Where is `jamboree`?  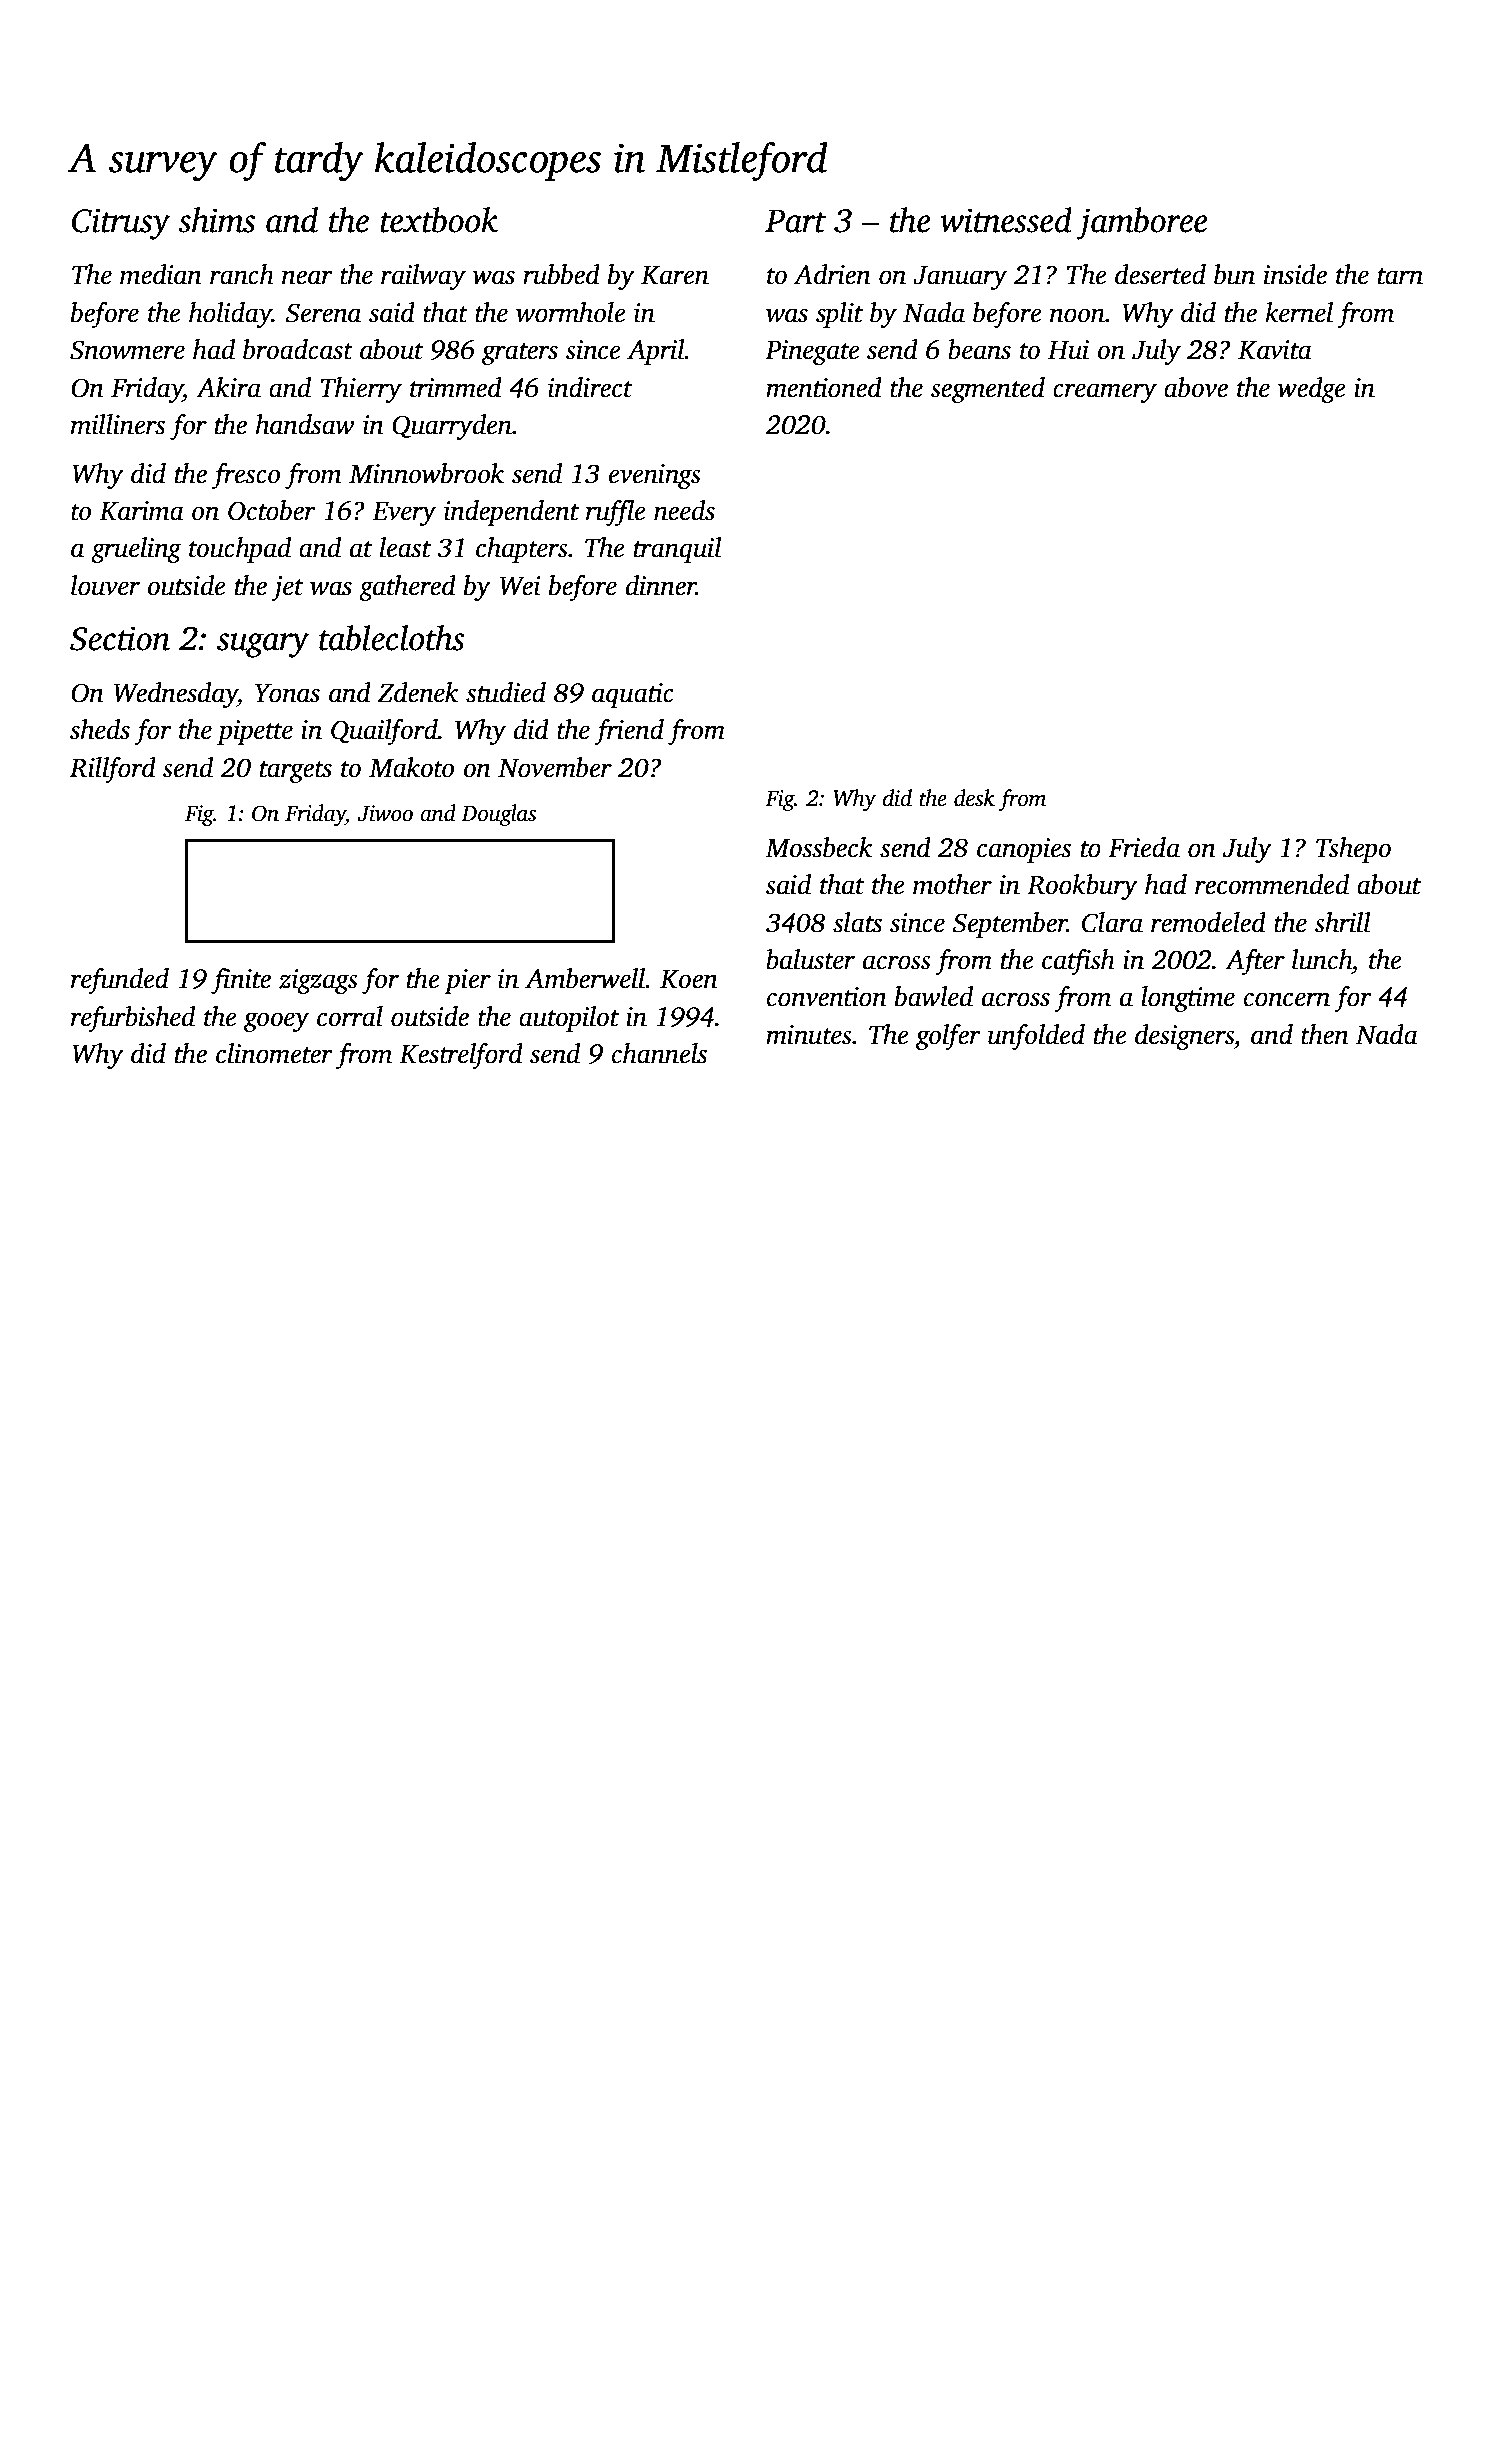
jamboree is located at coordinates (1142, 223).
